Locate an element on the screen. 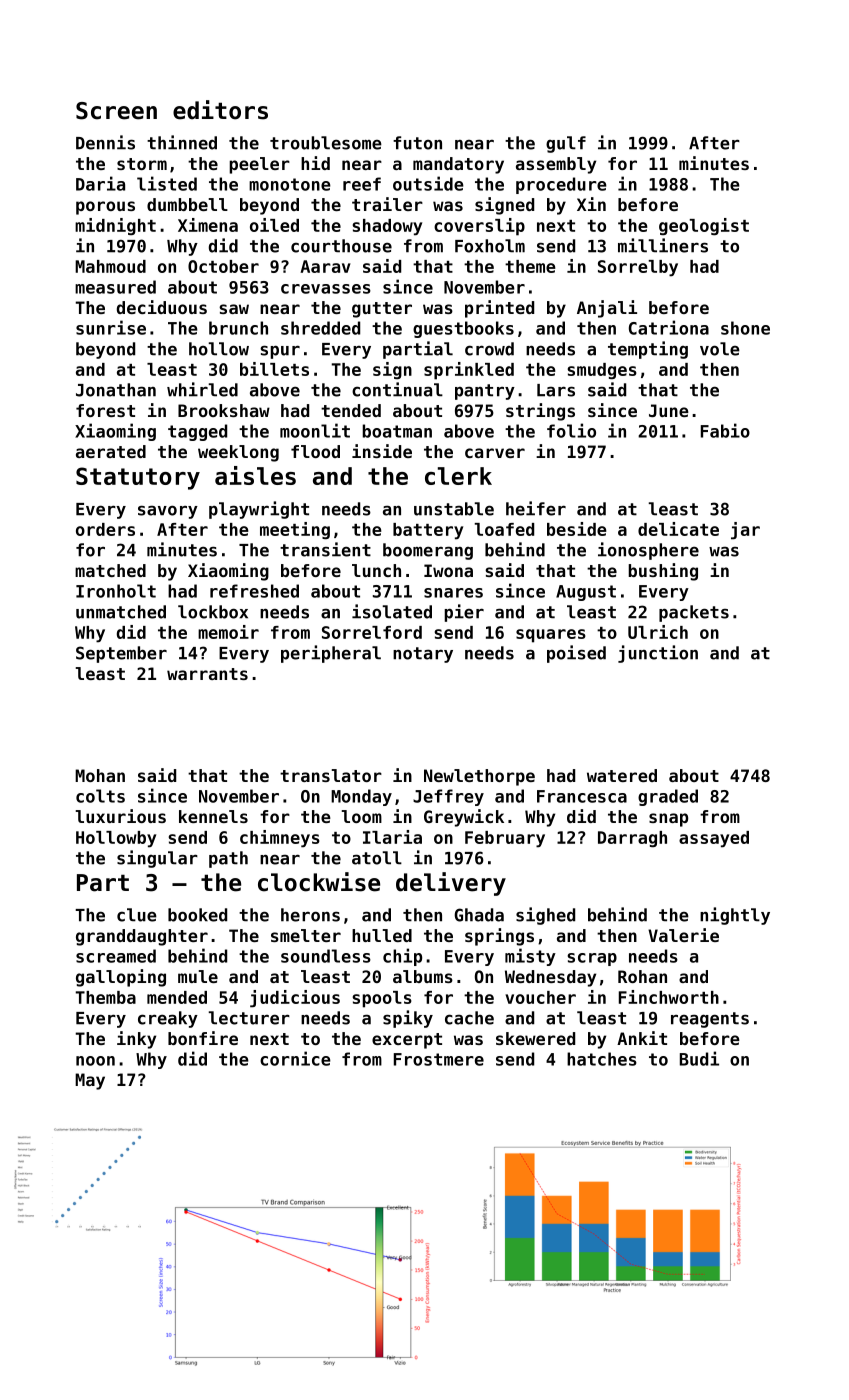 Image resolution: width=849 pixels, height=1400 pixels. Frostmere is located at coordinates (439, 1059).
